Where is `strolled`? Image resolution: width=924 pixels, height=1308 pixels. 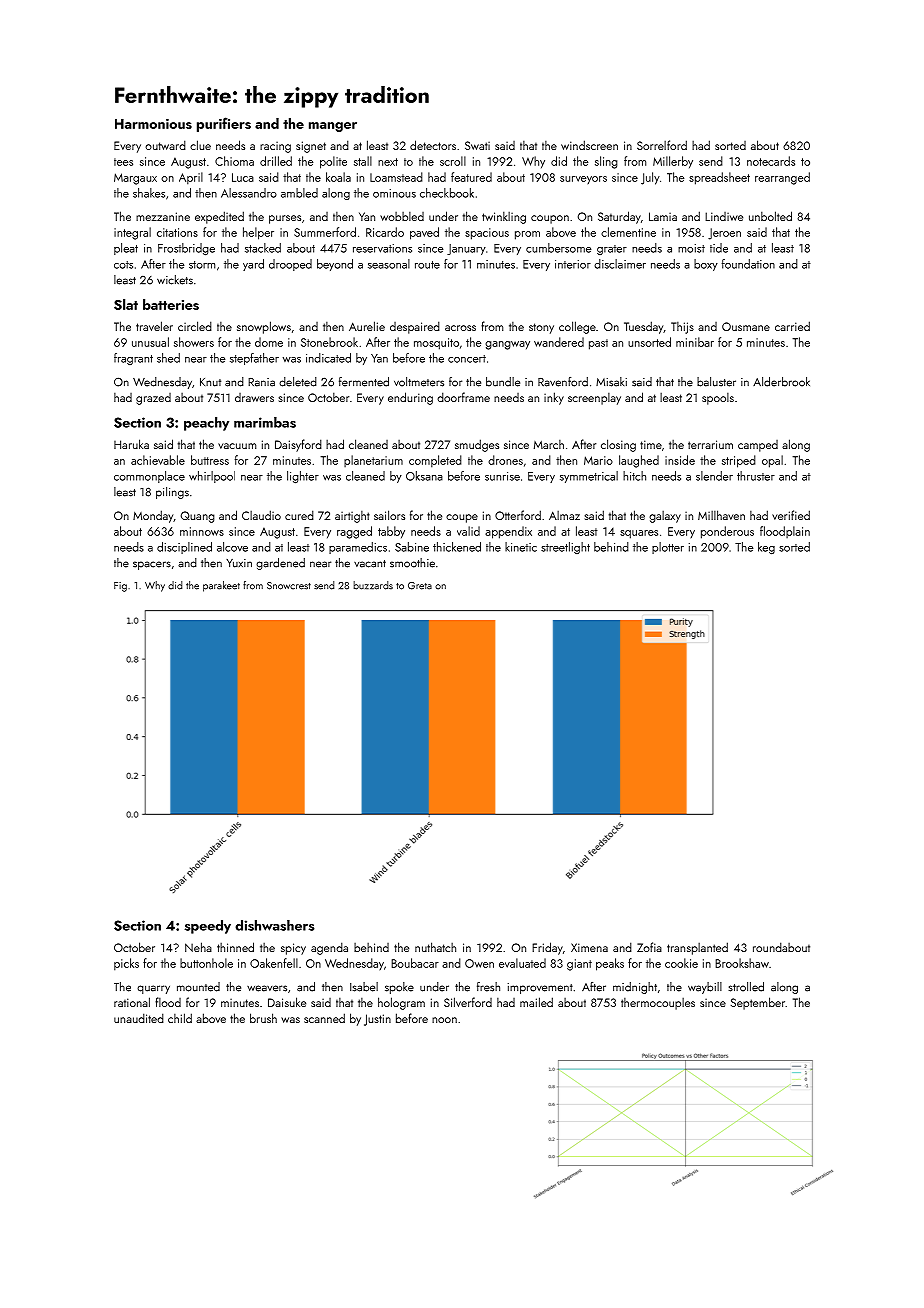 strolled is located at coordinates (746, 987).
